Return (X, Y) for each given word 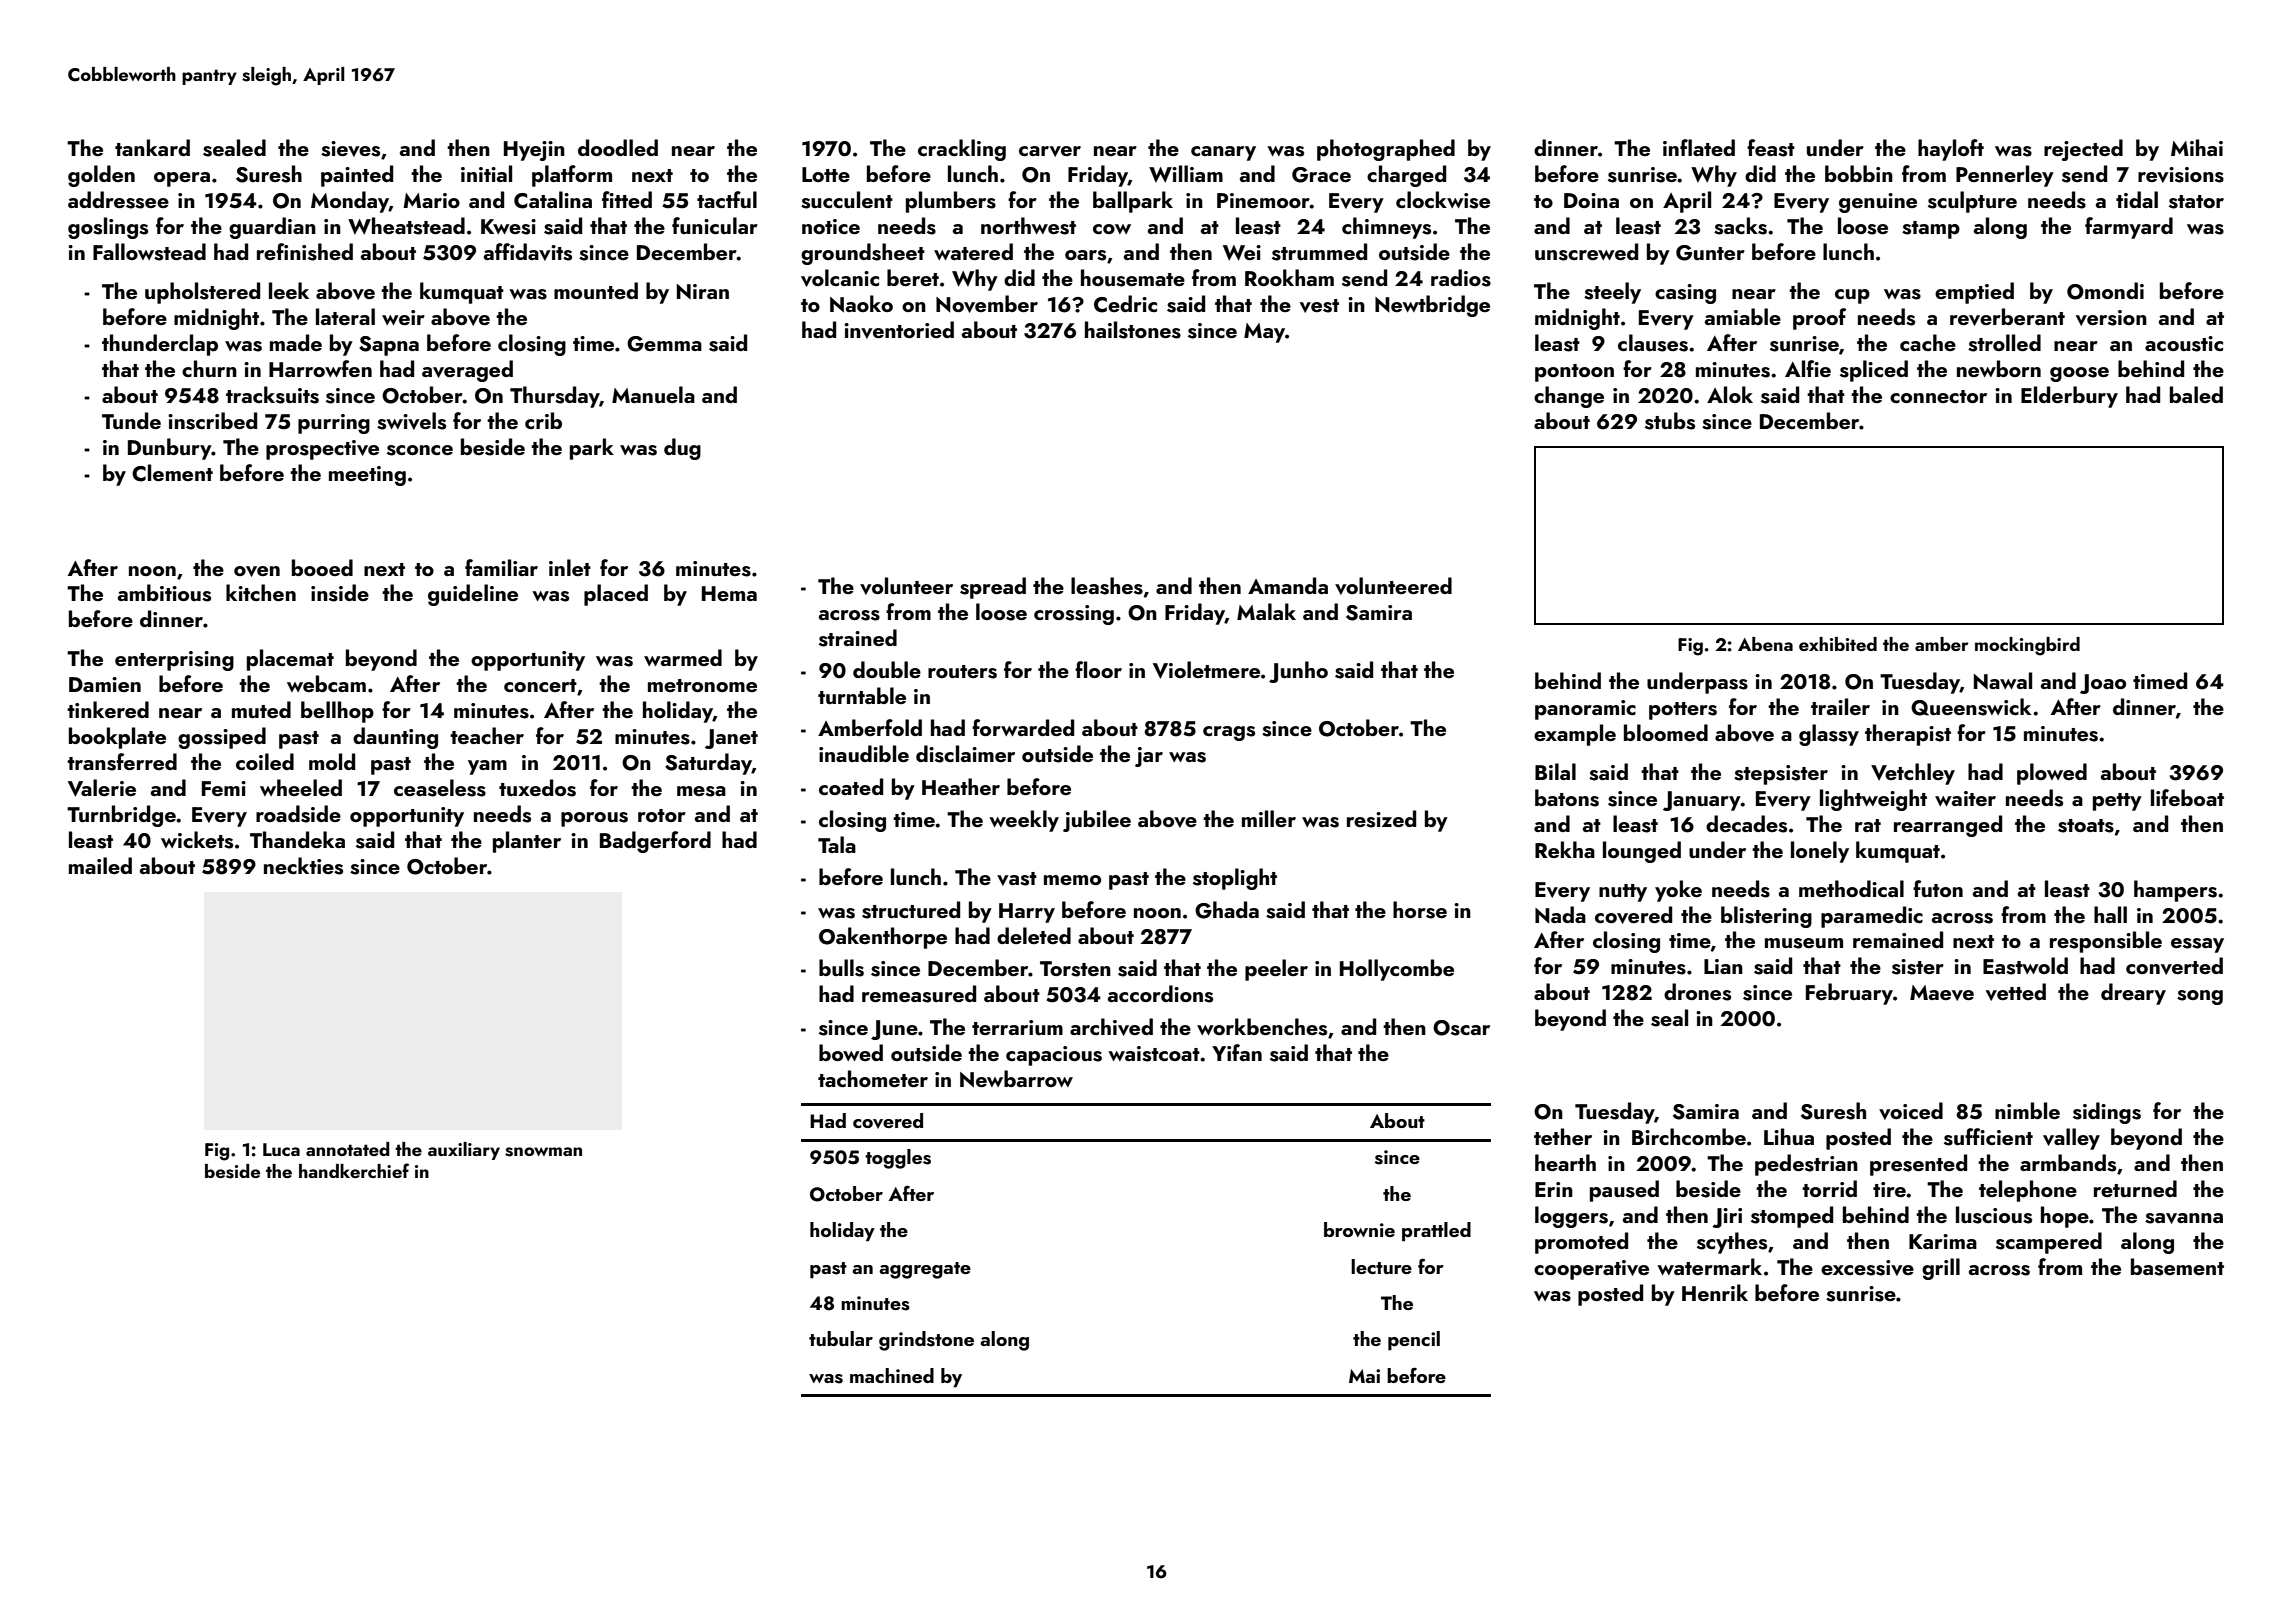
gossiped (222, 738)
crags (1229, 733)
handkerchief (354, 1170)
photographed (1386, 150)
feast (1771, 148)
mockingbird (2027, 646)
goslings (108, 228)
